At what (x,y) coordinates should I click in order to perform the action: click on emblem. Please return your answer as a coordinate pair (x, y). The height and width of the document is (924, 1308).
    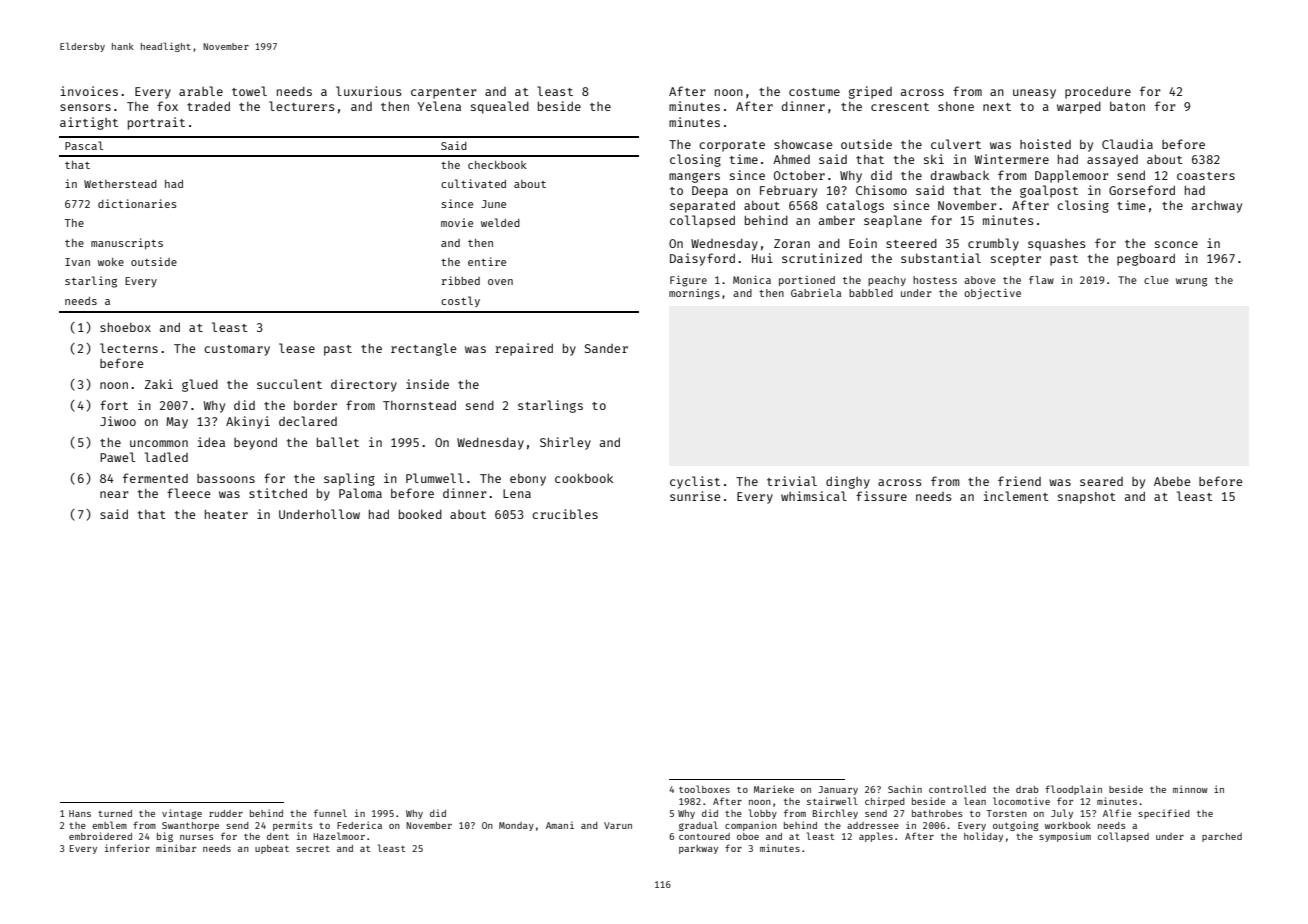
    Looking at the image, I should click on (109, 825).
